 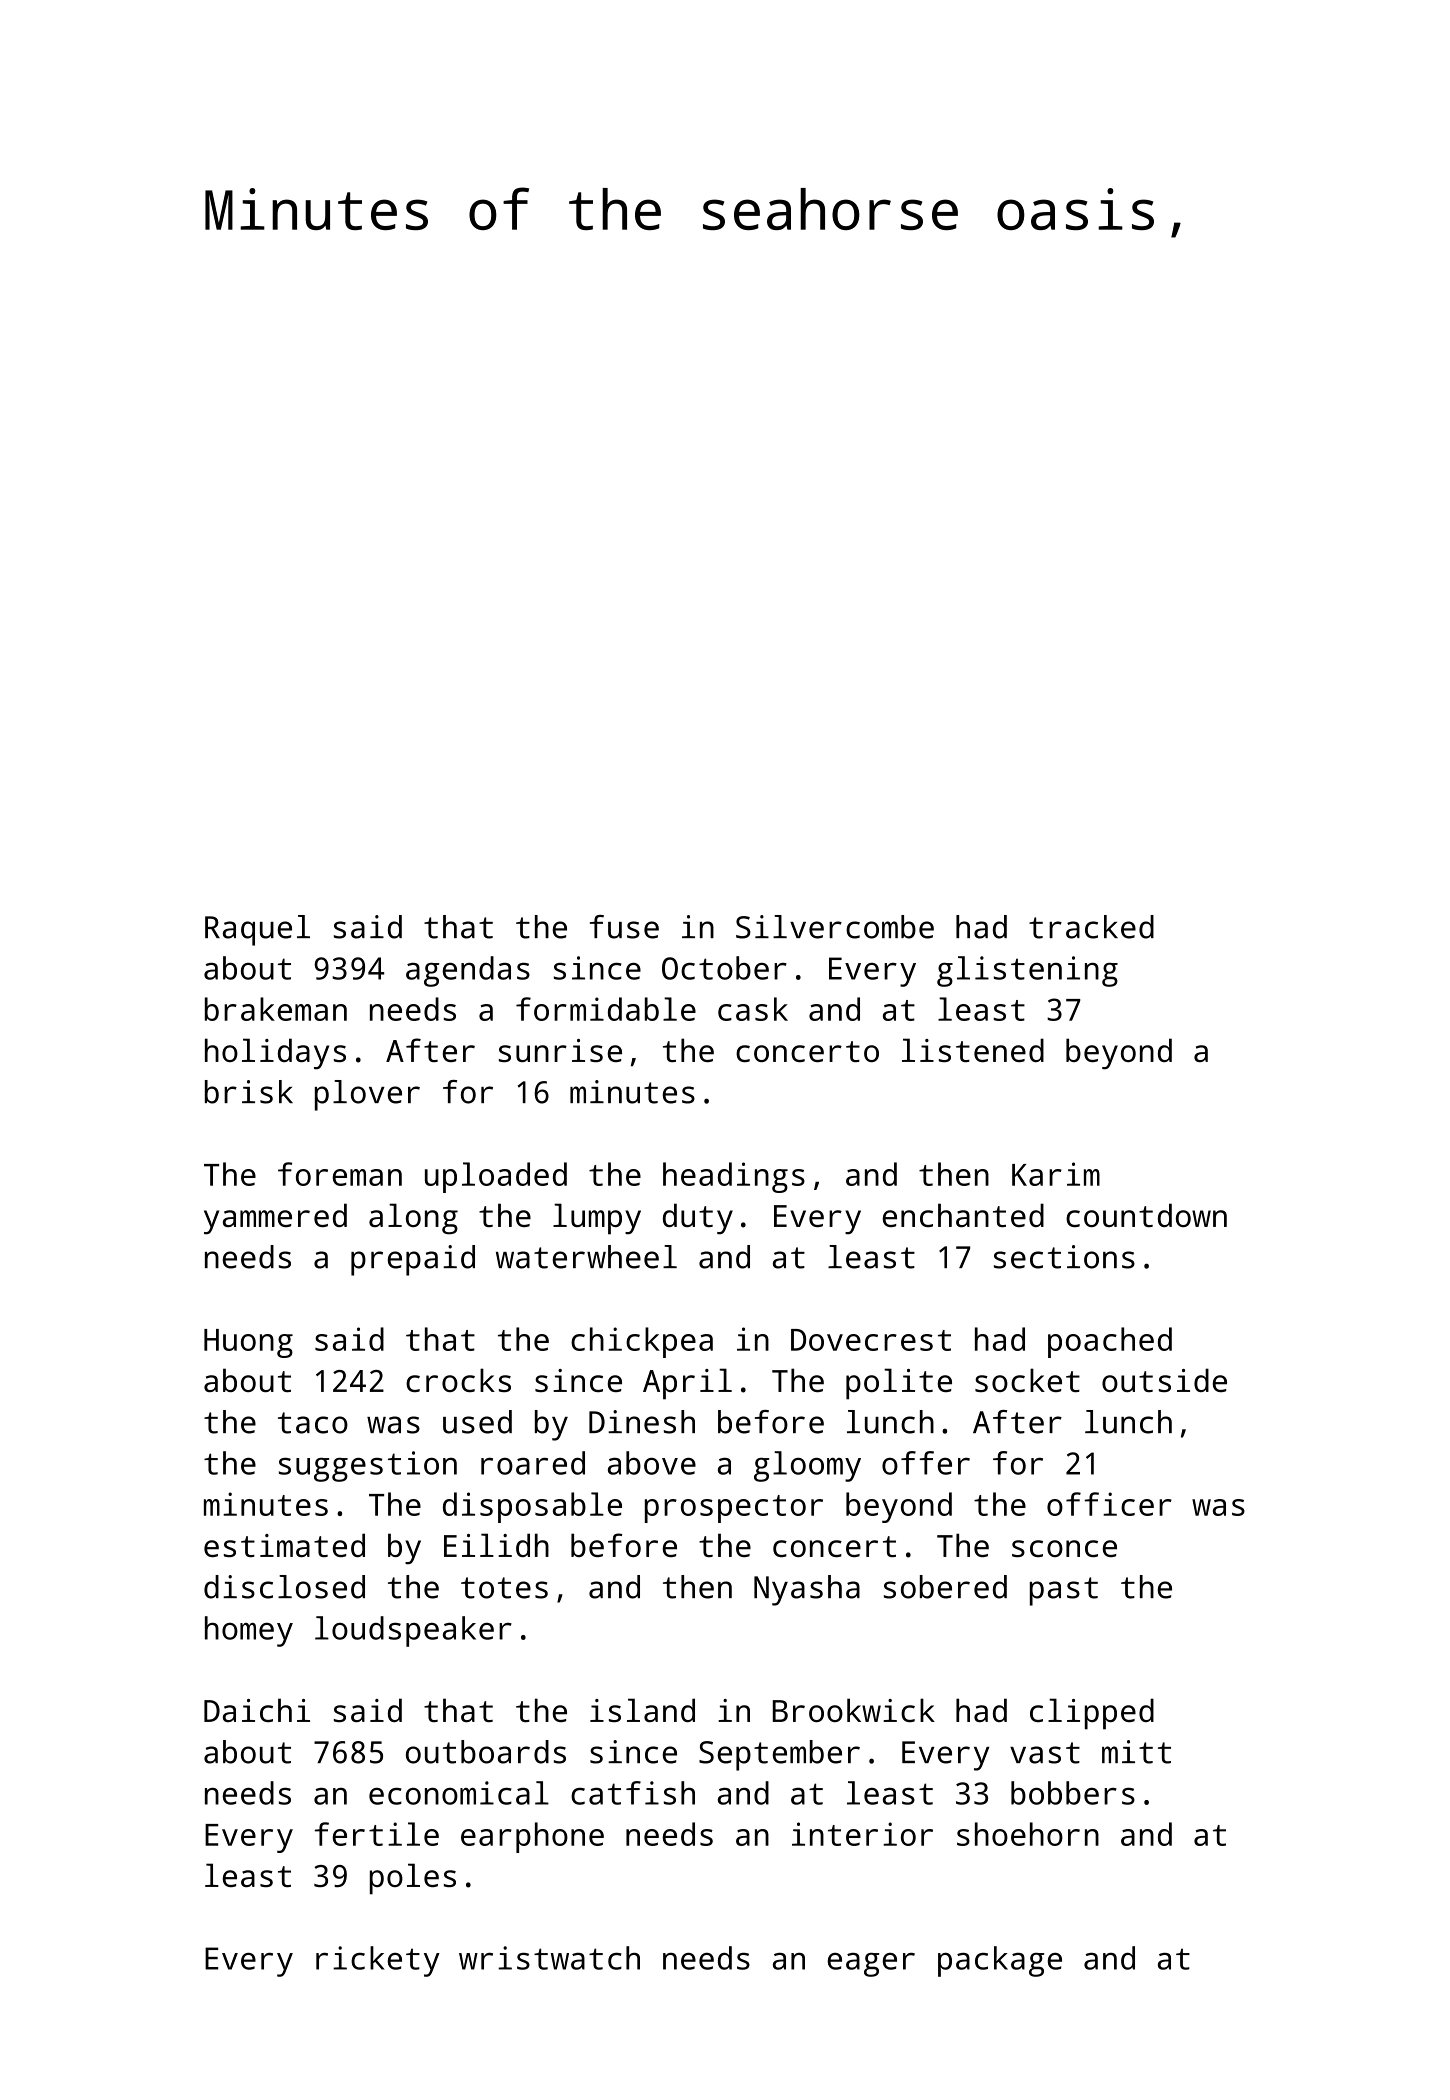 What do you see at coordinates (378, 1961) in the page?
I see `rickety` at bounding box center [378, 1961].
